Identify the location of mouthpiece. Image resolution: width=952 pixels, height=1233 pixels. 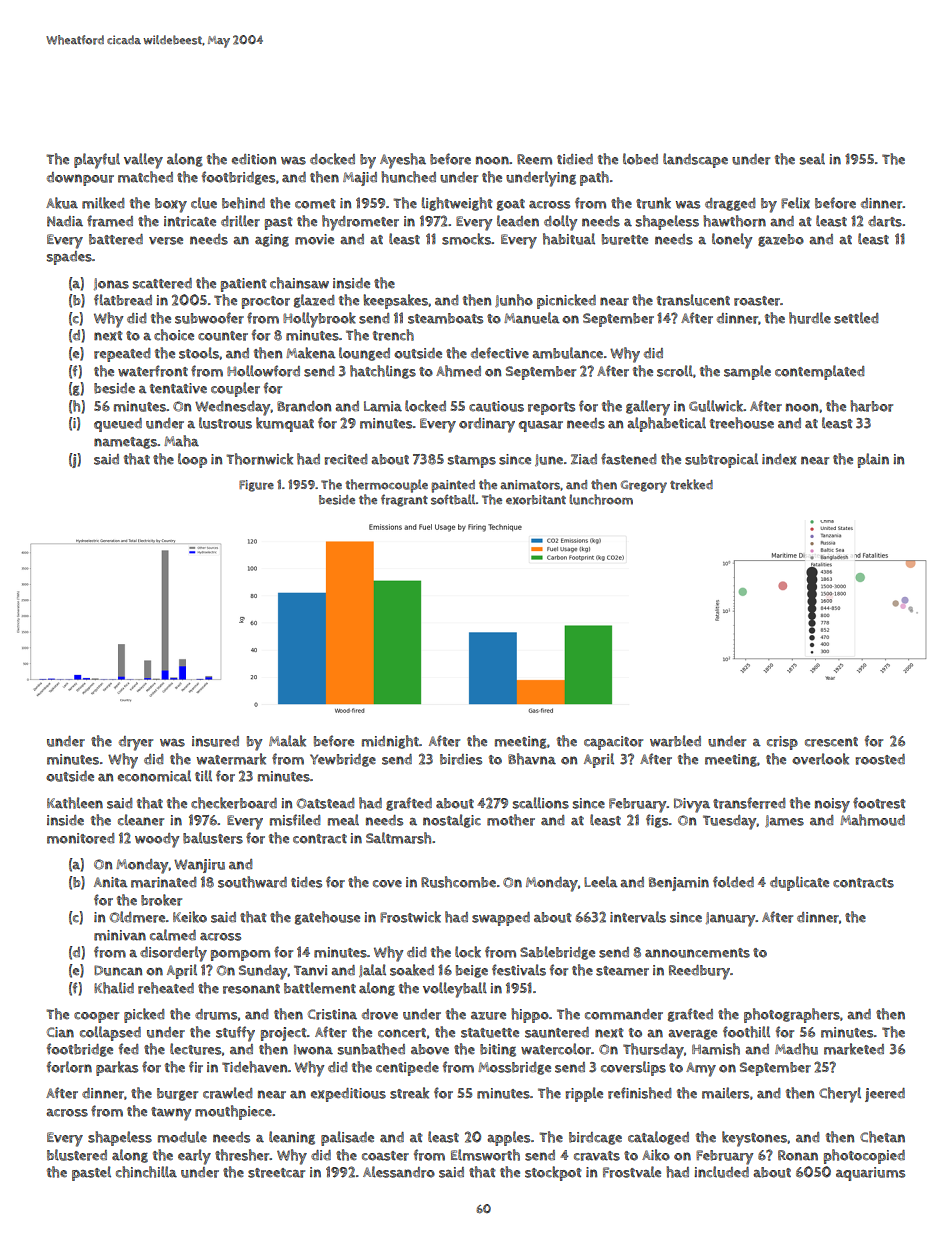
(233, 1112).
